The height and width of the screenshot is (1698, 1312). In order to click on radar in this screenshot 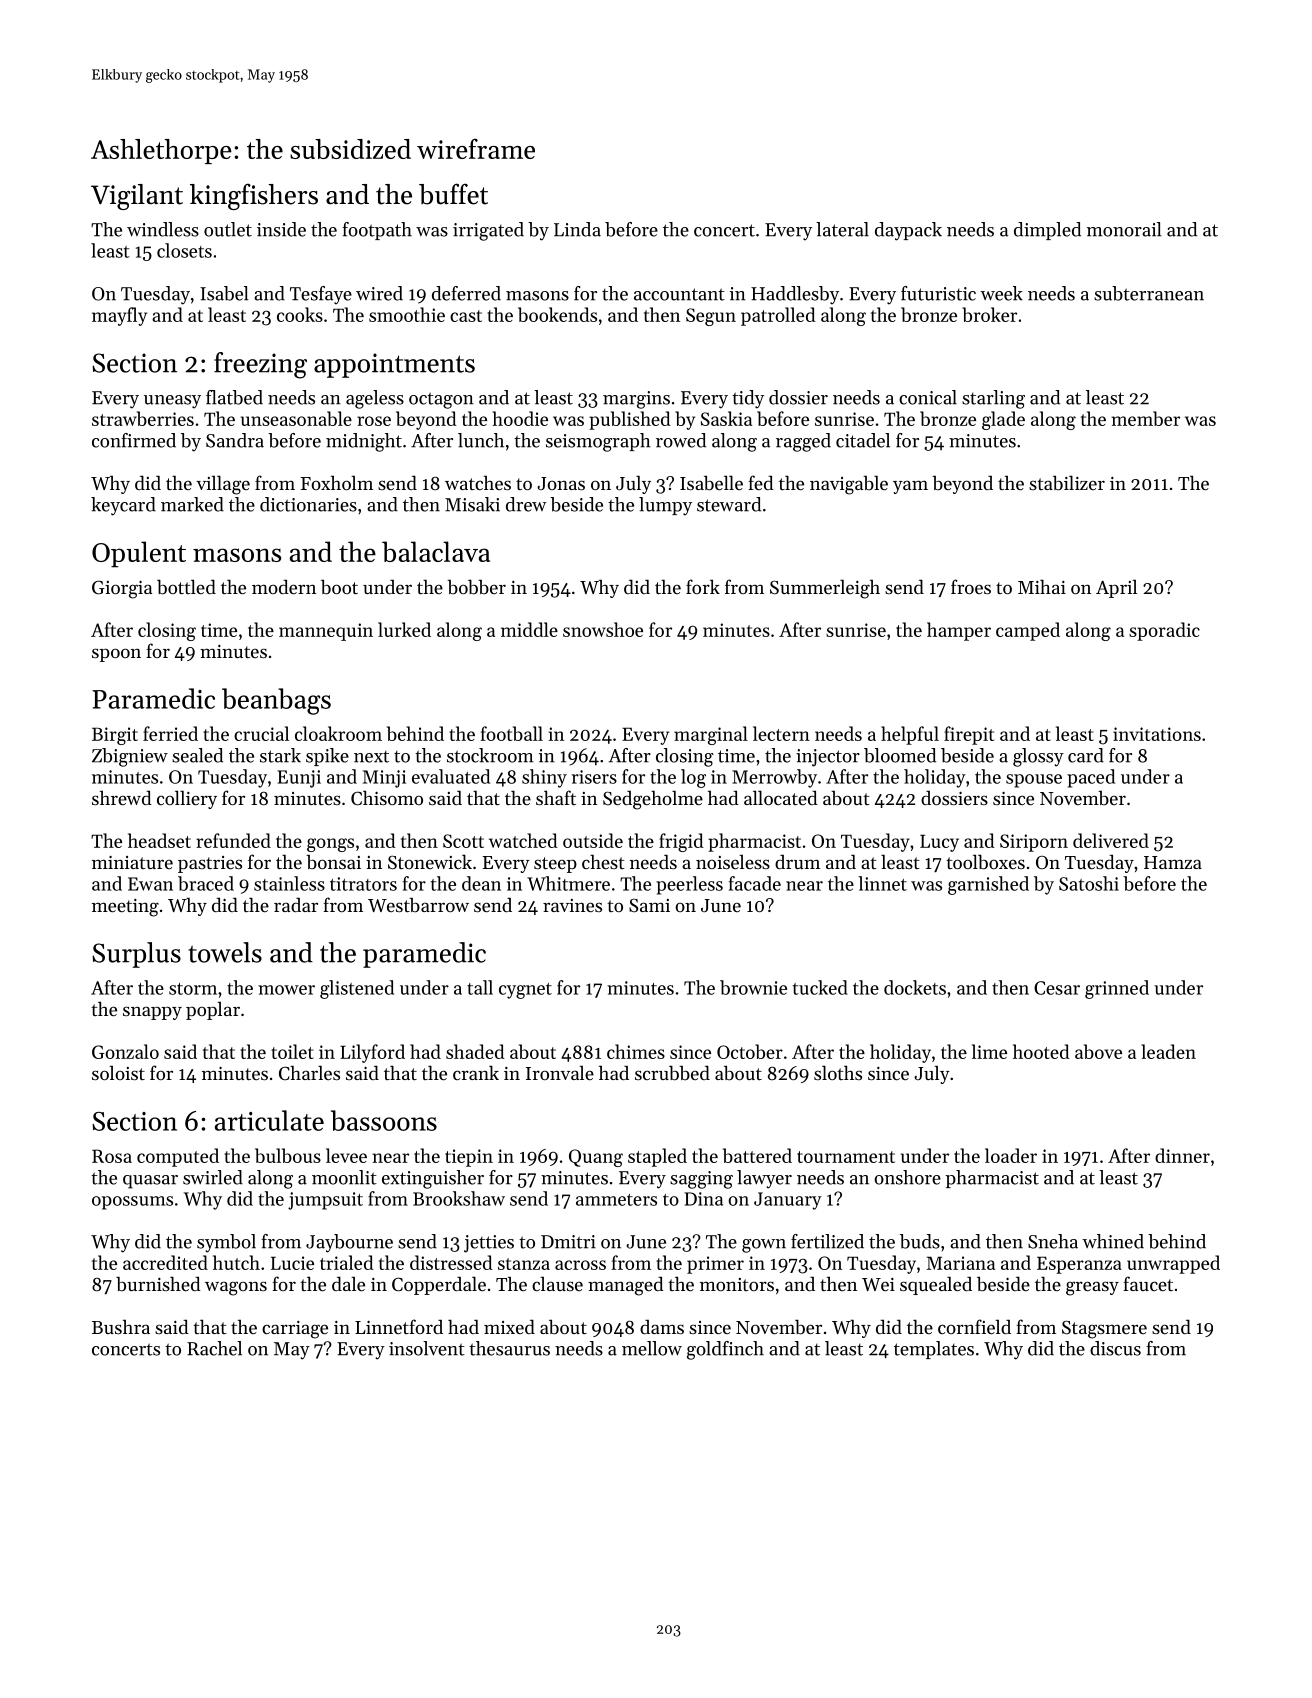, I will do `click(296, 905)`.
